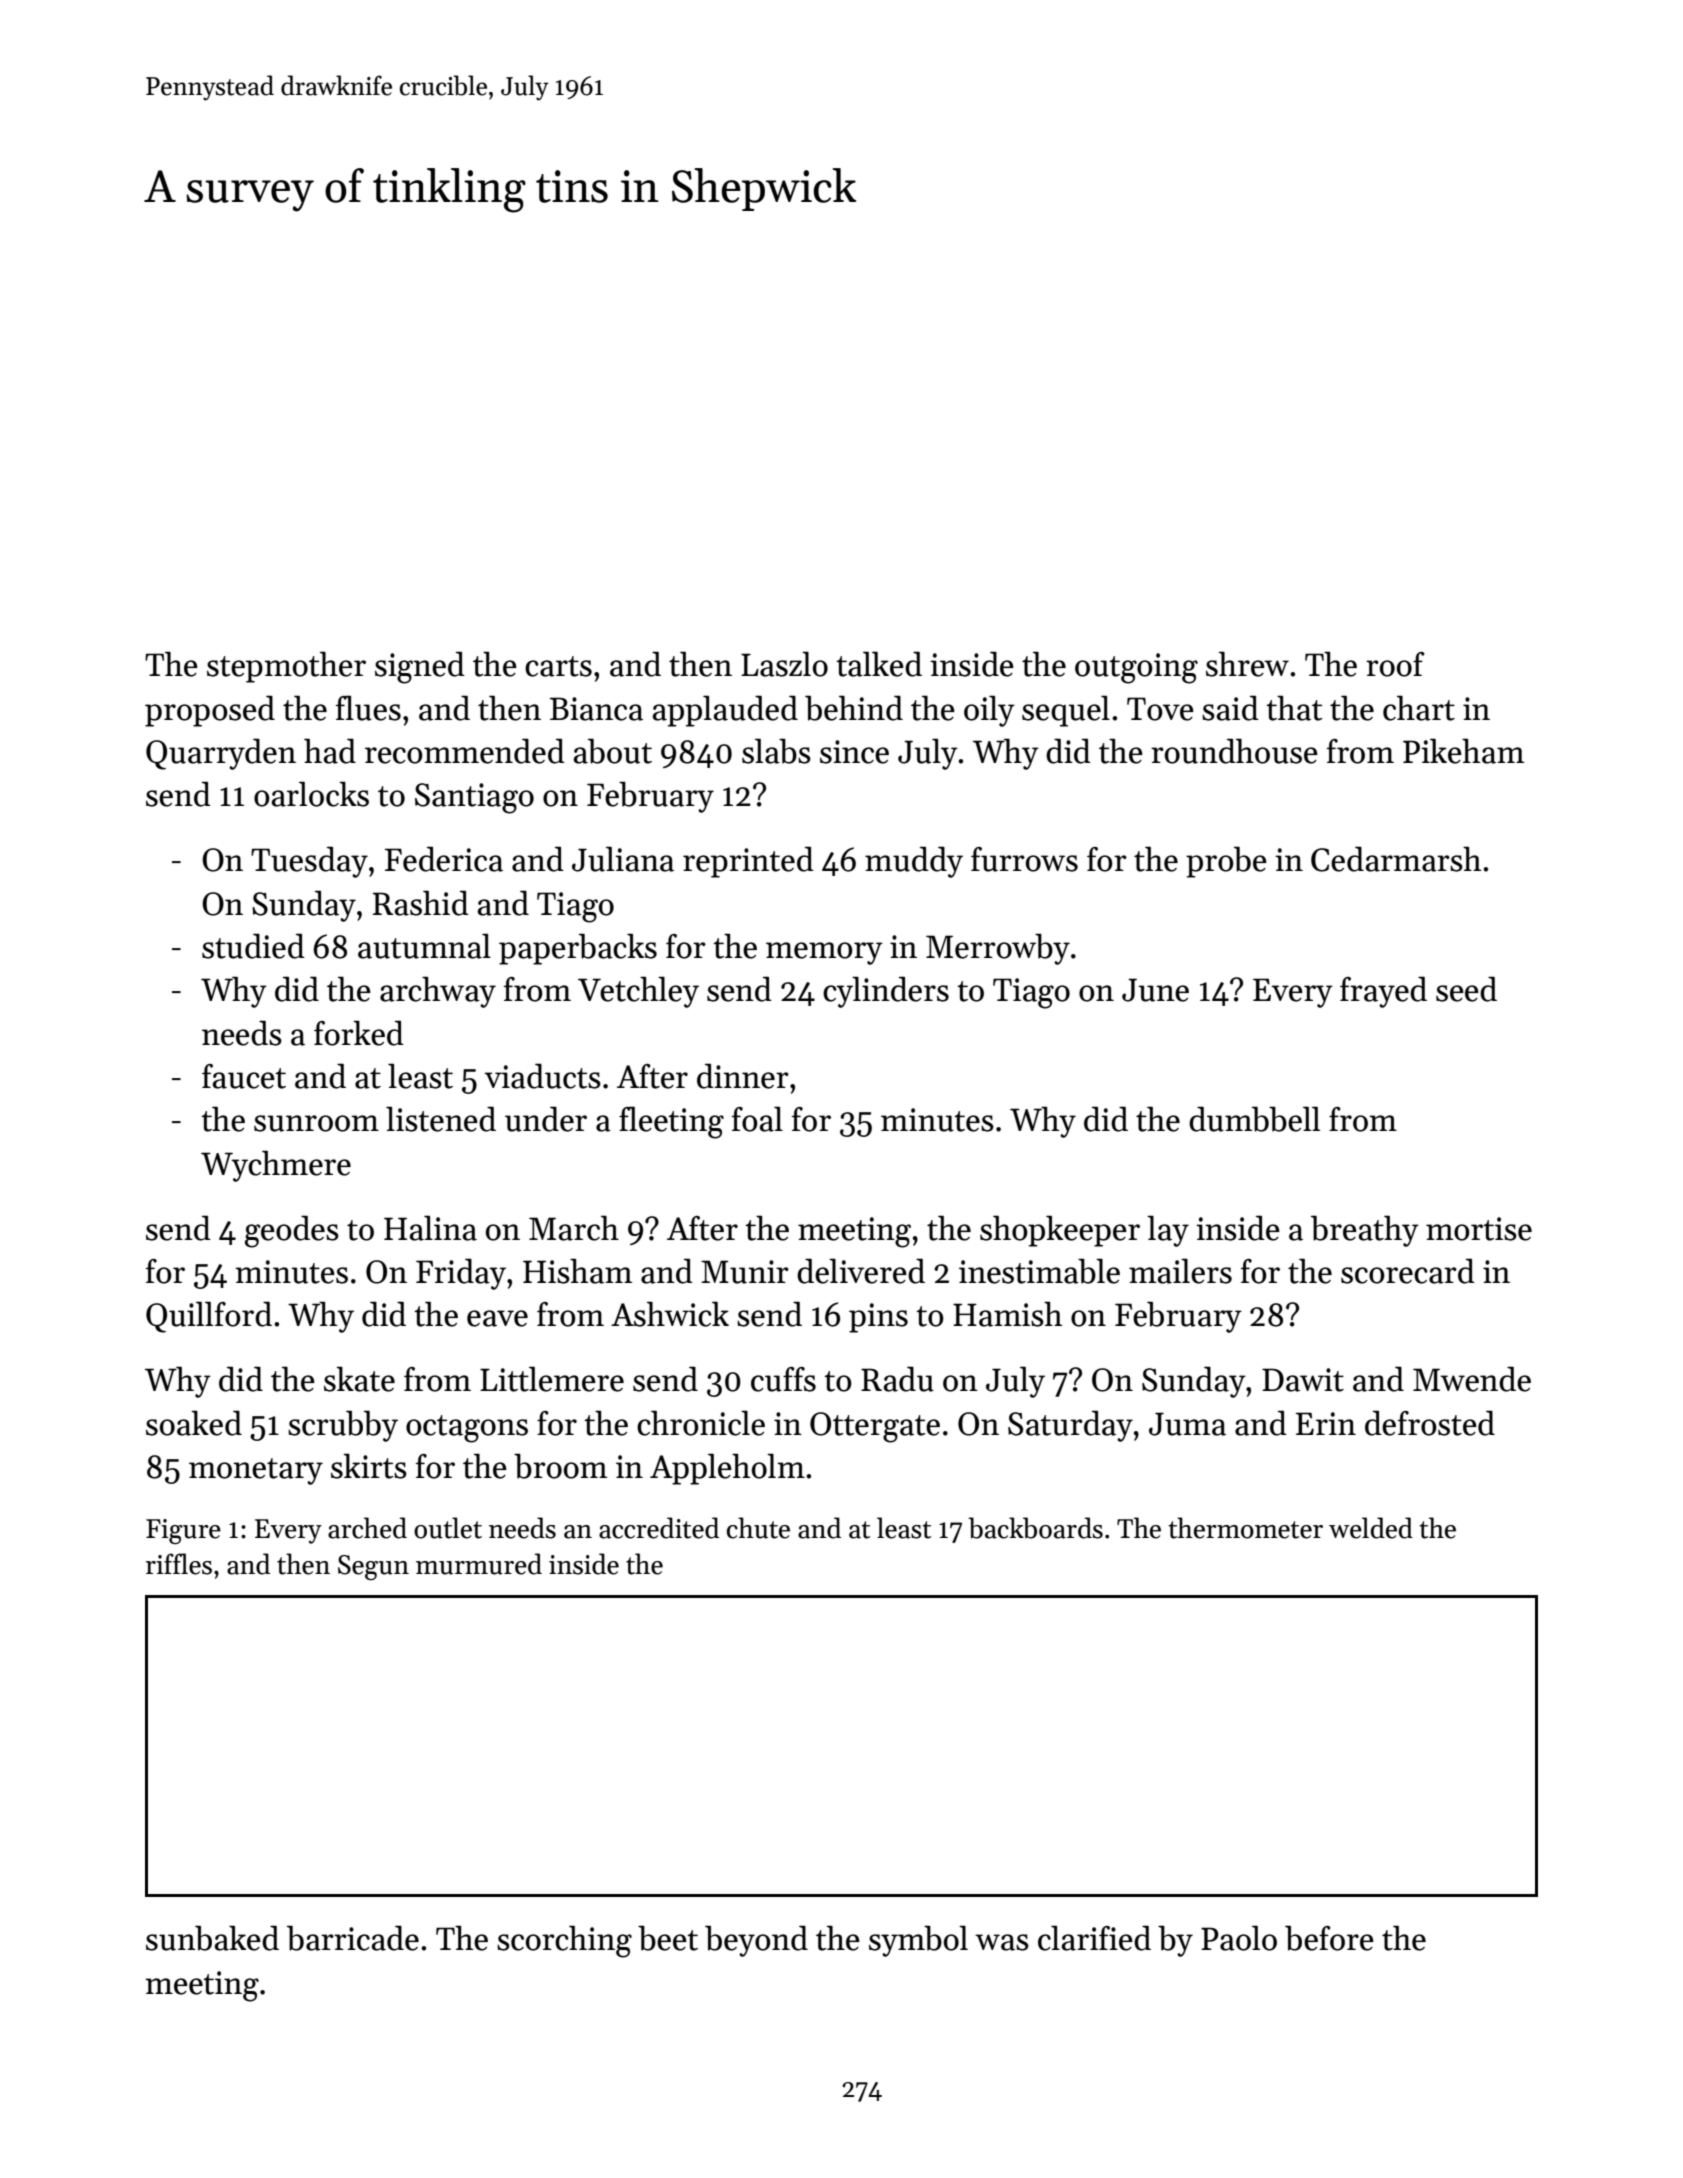  What do you see at coordinates (671, 1122) in the document?
I see `fleeting` at bounding box center [671, 1122].
